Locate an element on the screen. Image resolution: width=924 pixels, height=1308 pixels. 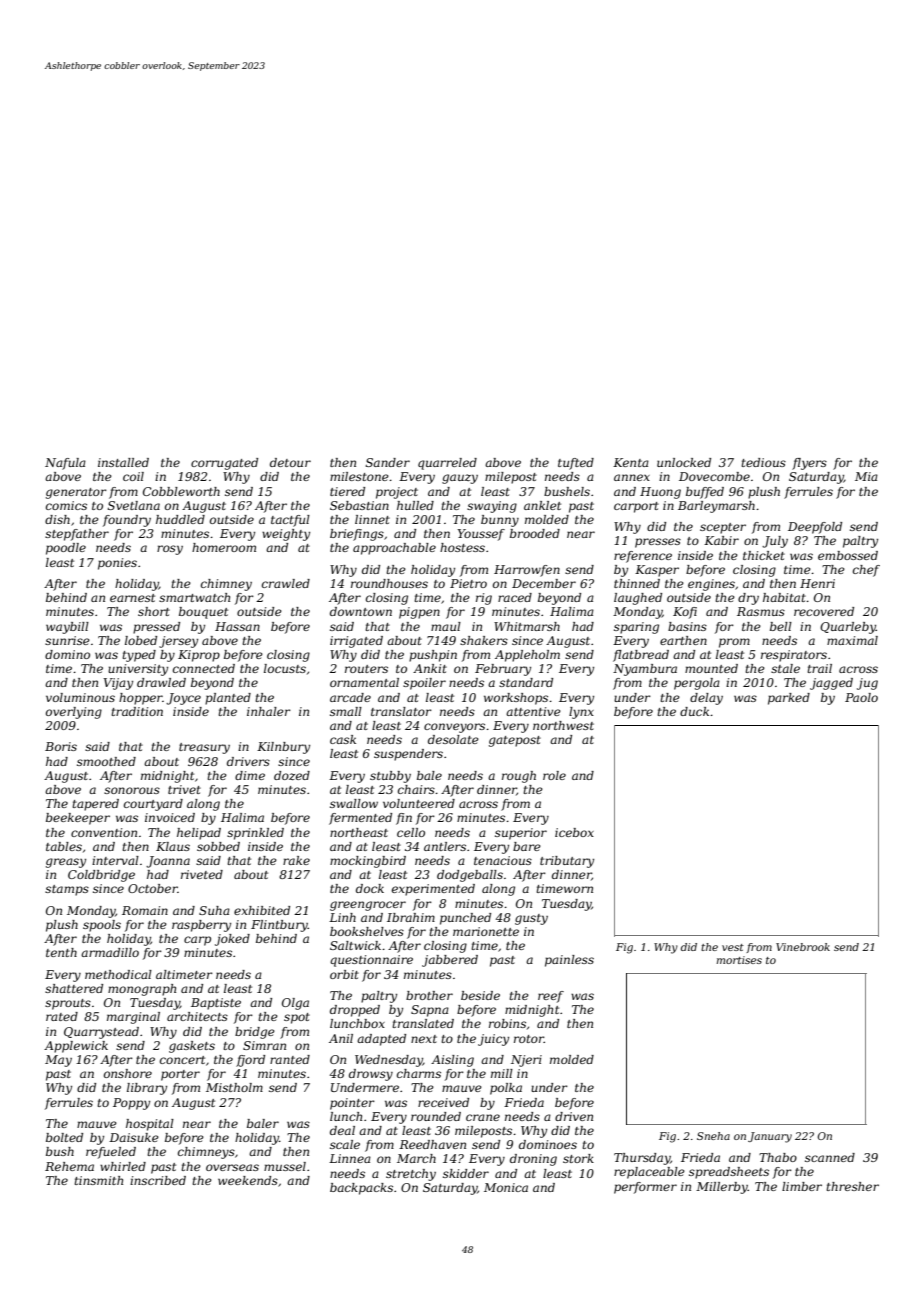
hostess is located at coordinates (462, 547).
